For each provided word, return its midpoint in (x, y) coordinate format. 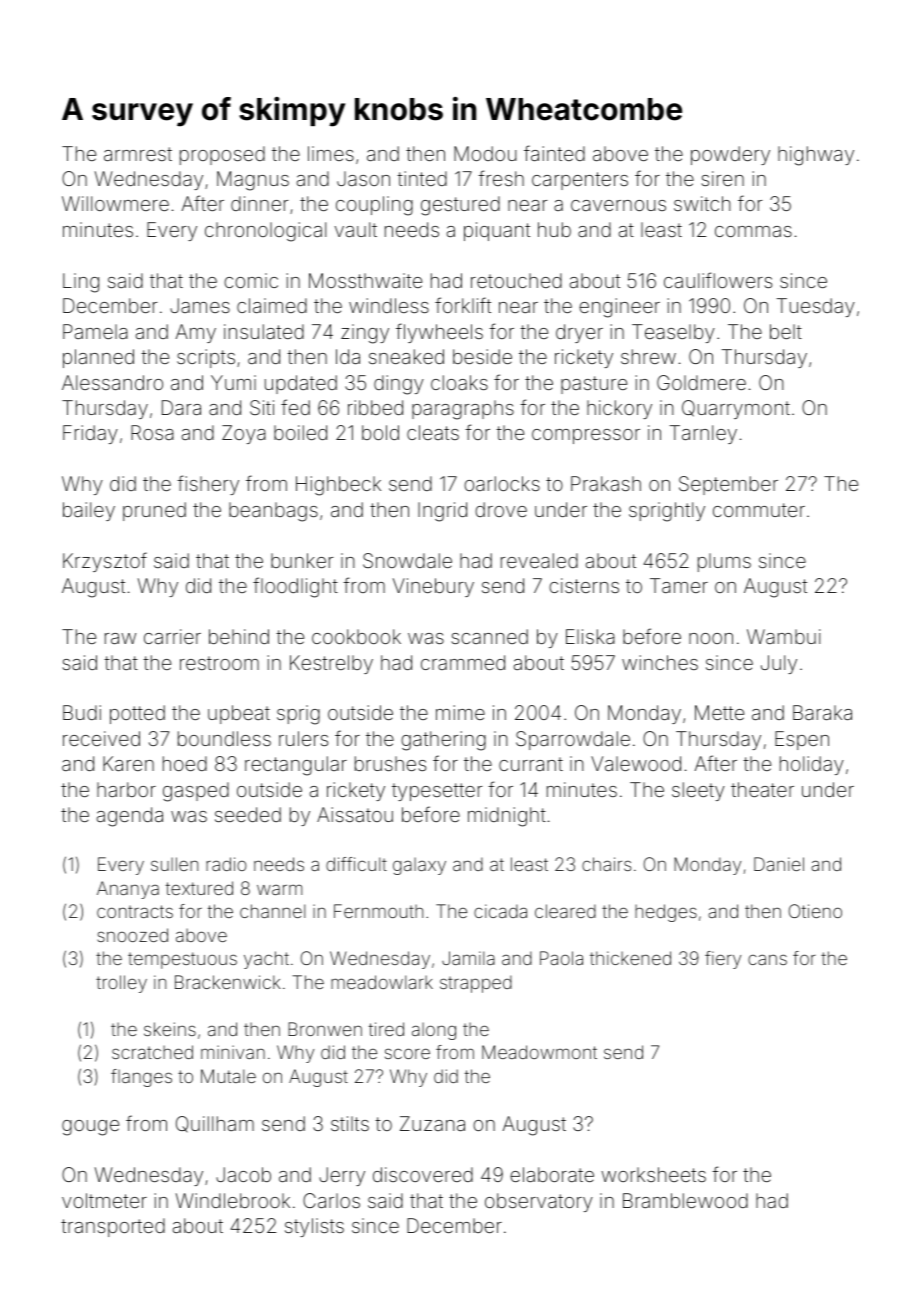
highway (816, 156)
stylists (314, 1227)
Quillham (215, 1124)
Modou (485, 153)
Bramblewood (685, 1200)
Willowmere (115, 203)
